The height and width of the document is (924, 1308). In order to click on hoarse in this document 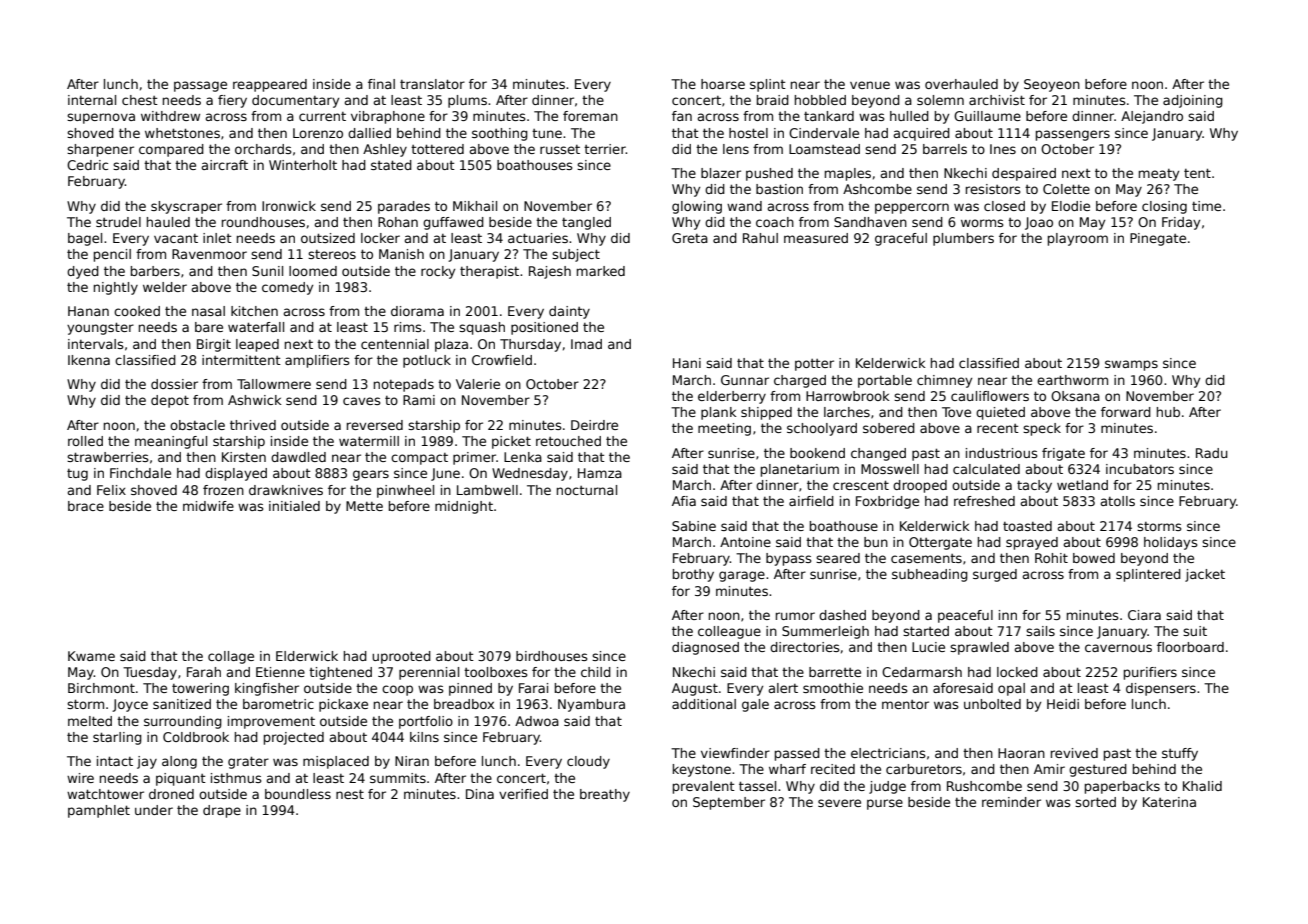, I will do `click(723, 84)`.
